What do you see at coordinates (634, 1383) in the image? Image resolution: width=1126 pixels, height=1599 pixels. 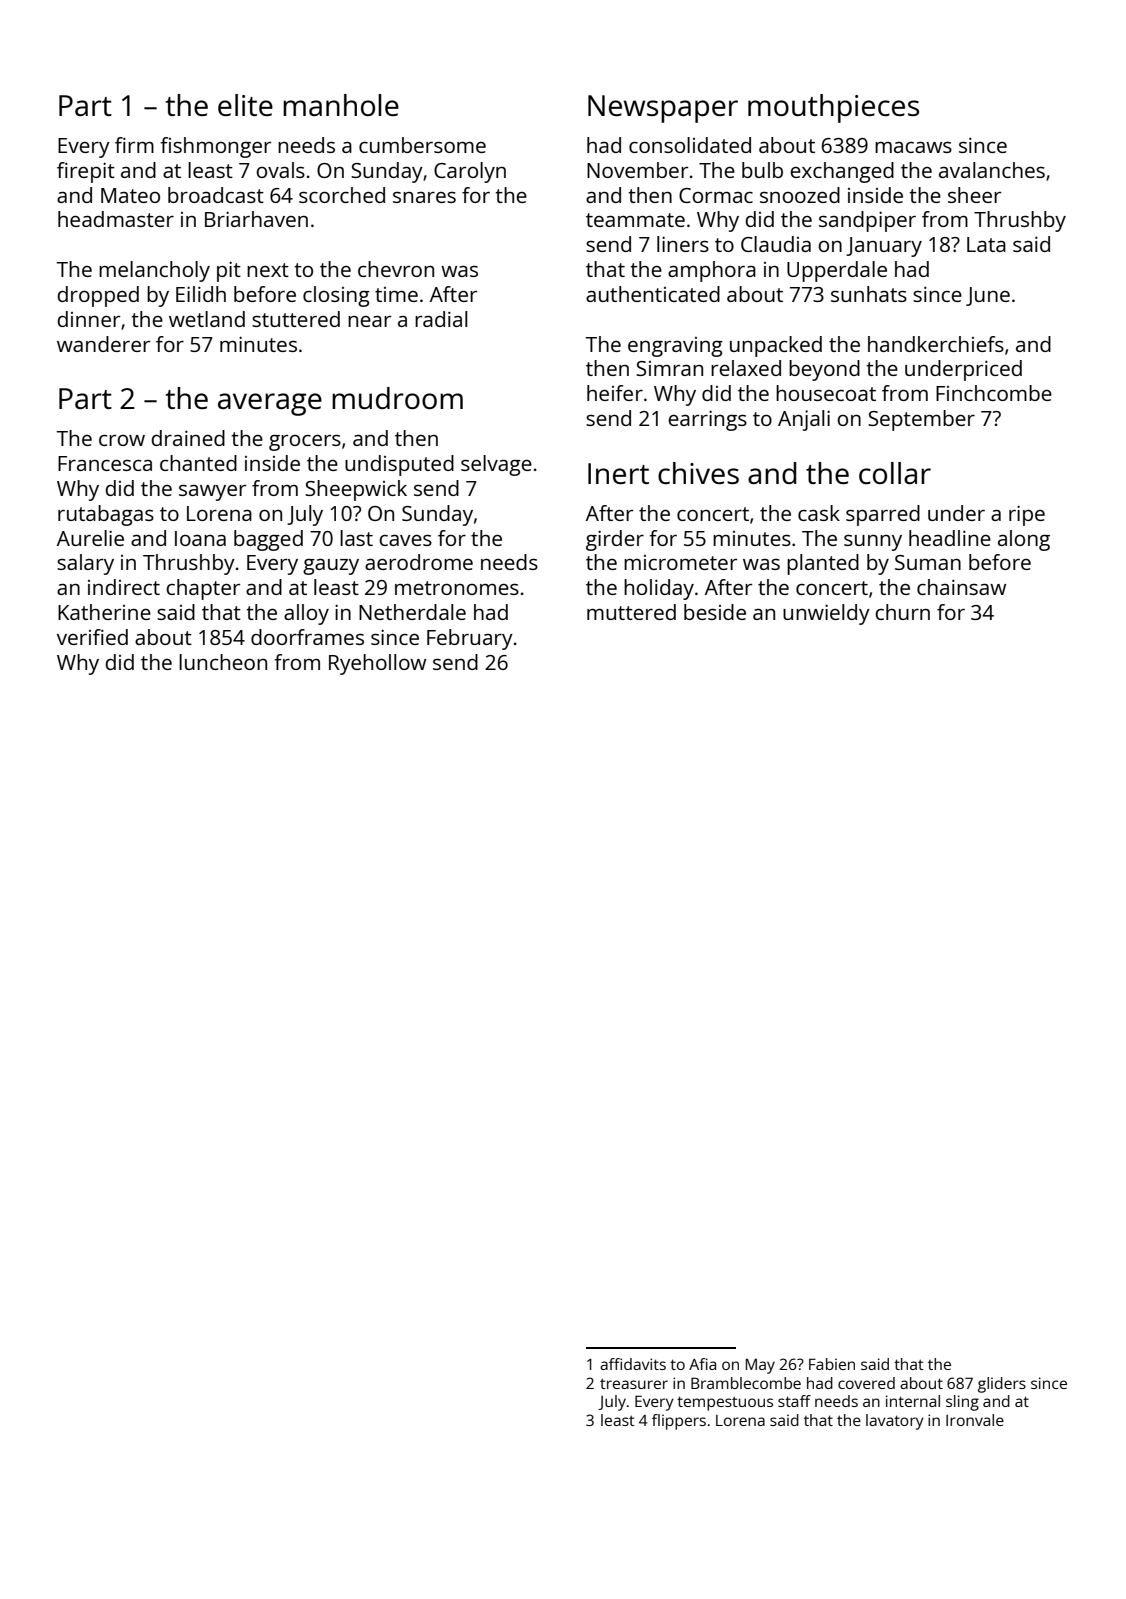 I see `treasurer` at bounding box center [634, 1383].
